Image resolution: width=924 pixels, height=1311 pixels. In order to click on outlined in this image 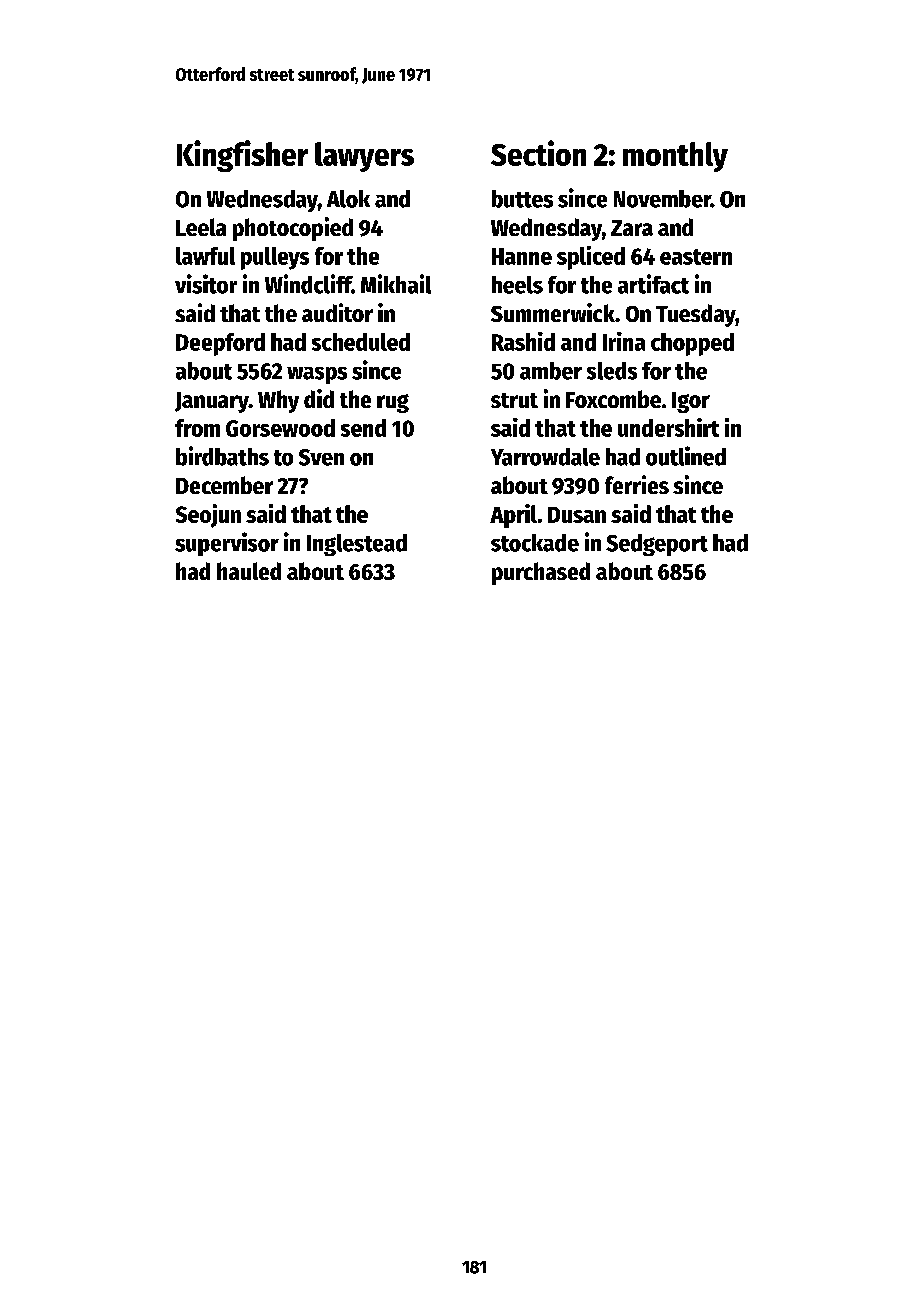, I will do `click(686, 456)`.
